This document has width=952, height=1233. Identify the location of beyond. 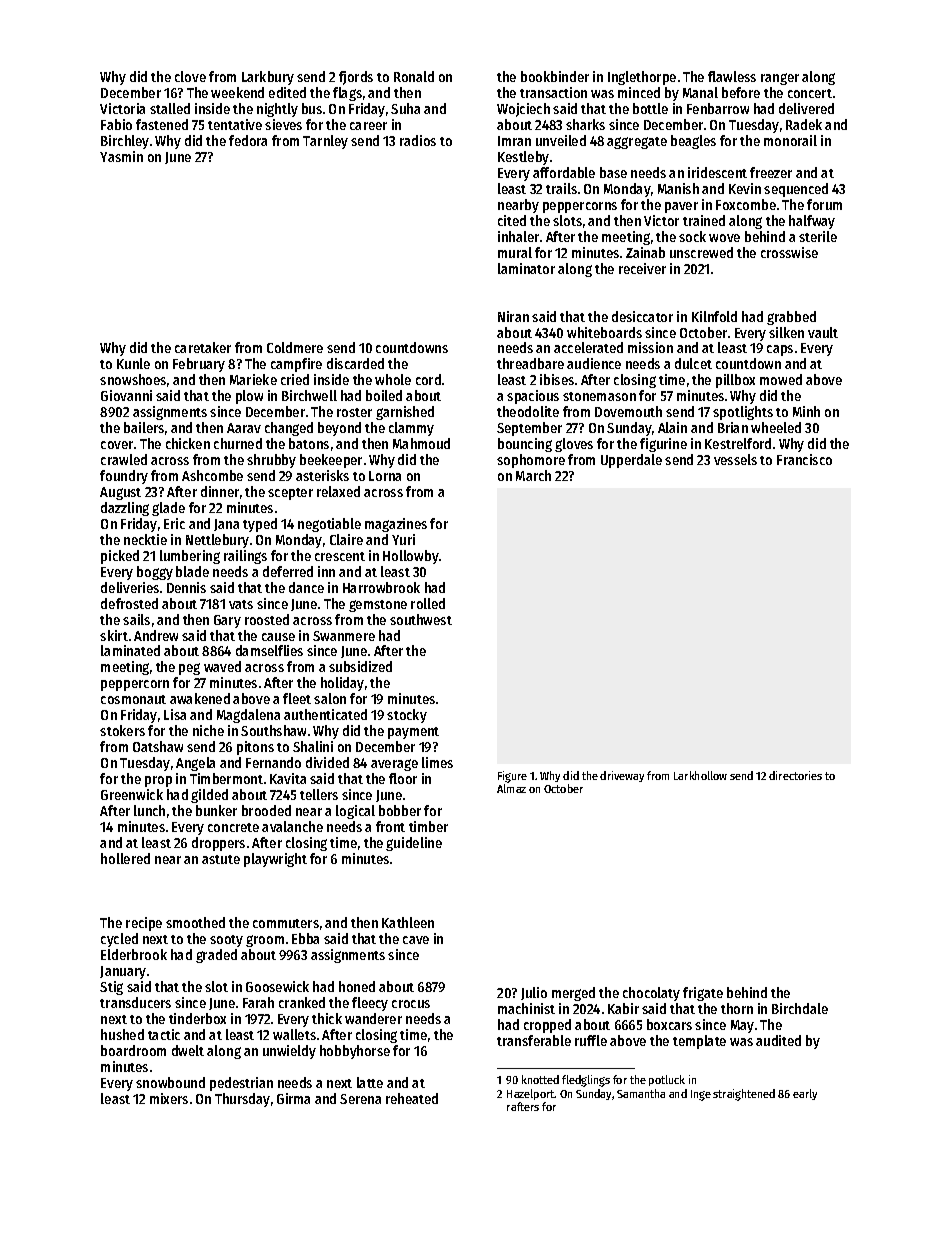
(339, 429).
